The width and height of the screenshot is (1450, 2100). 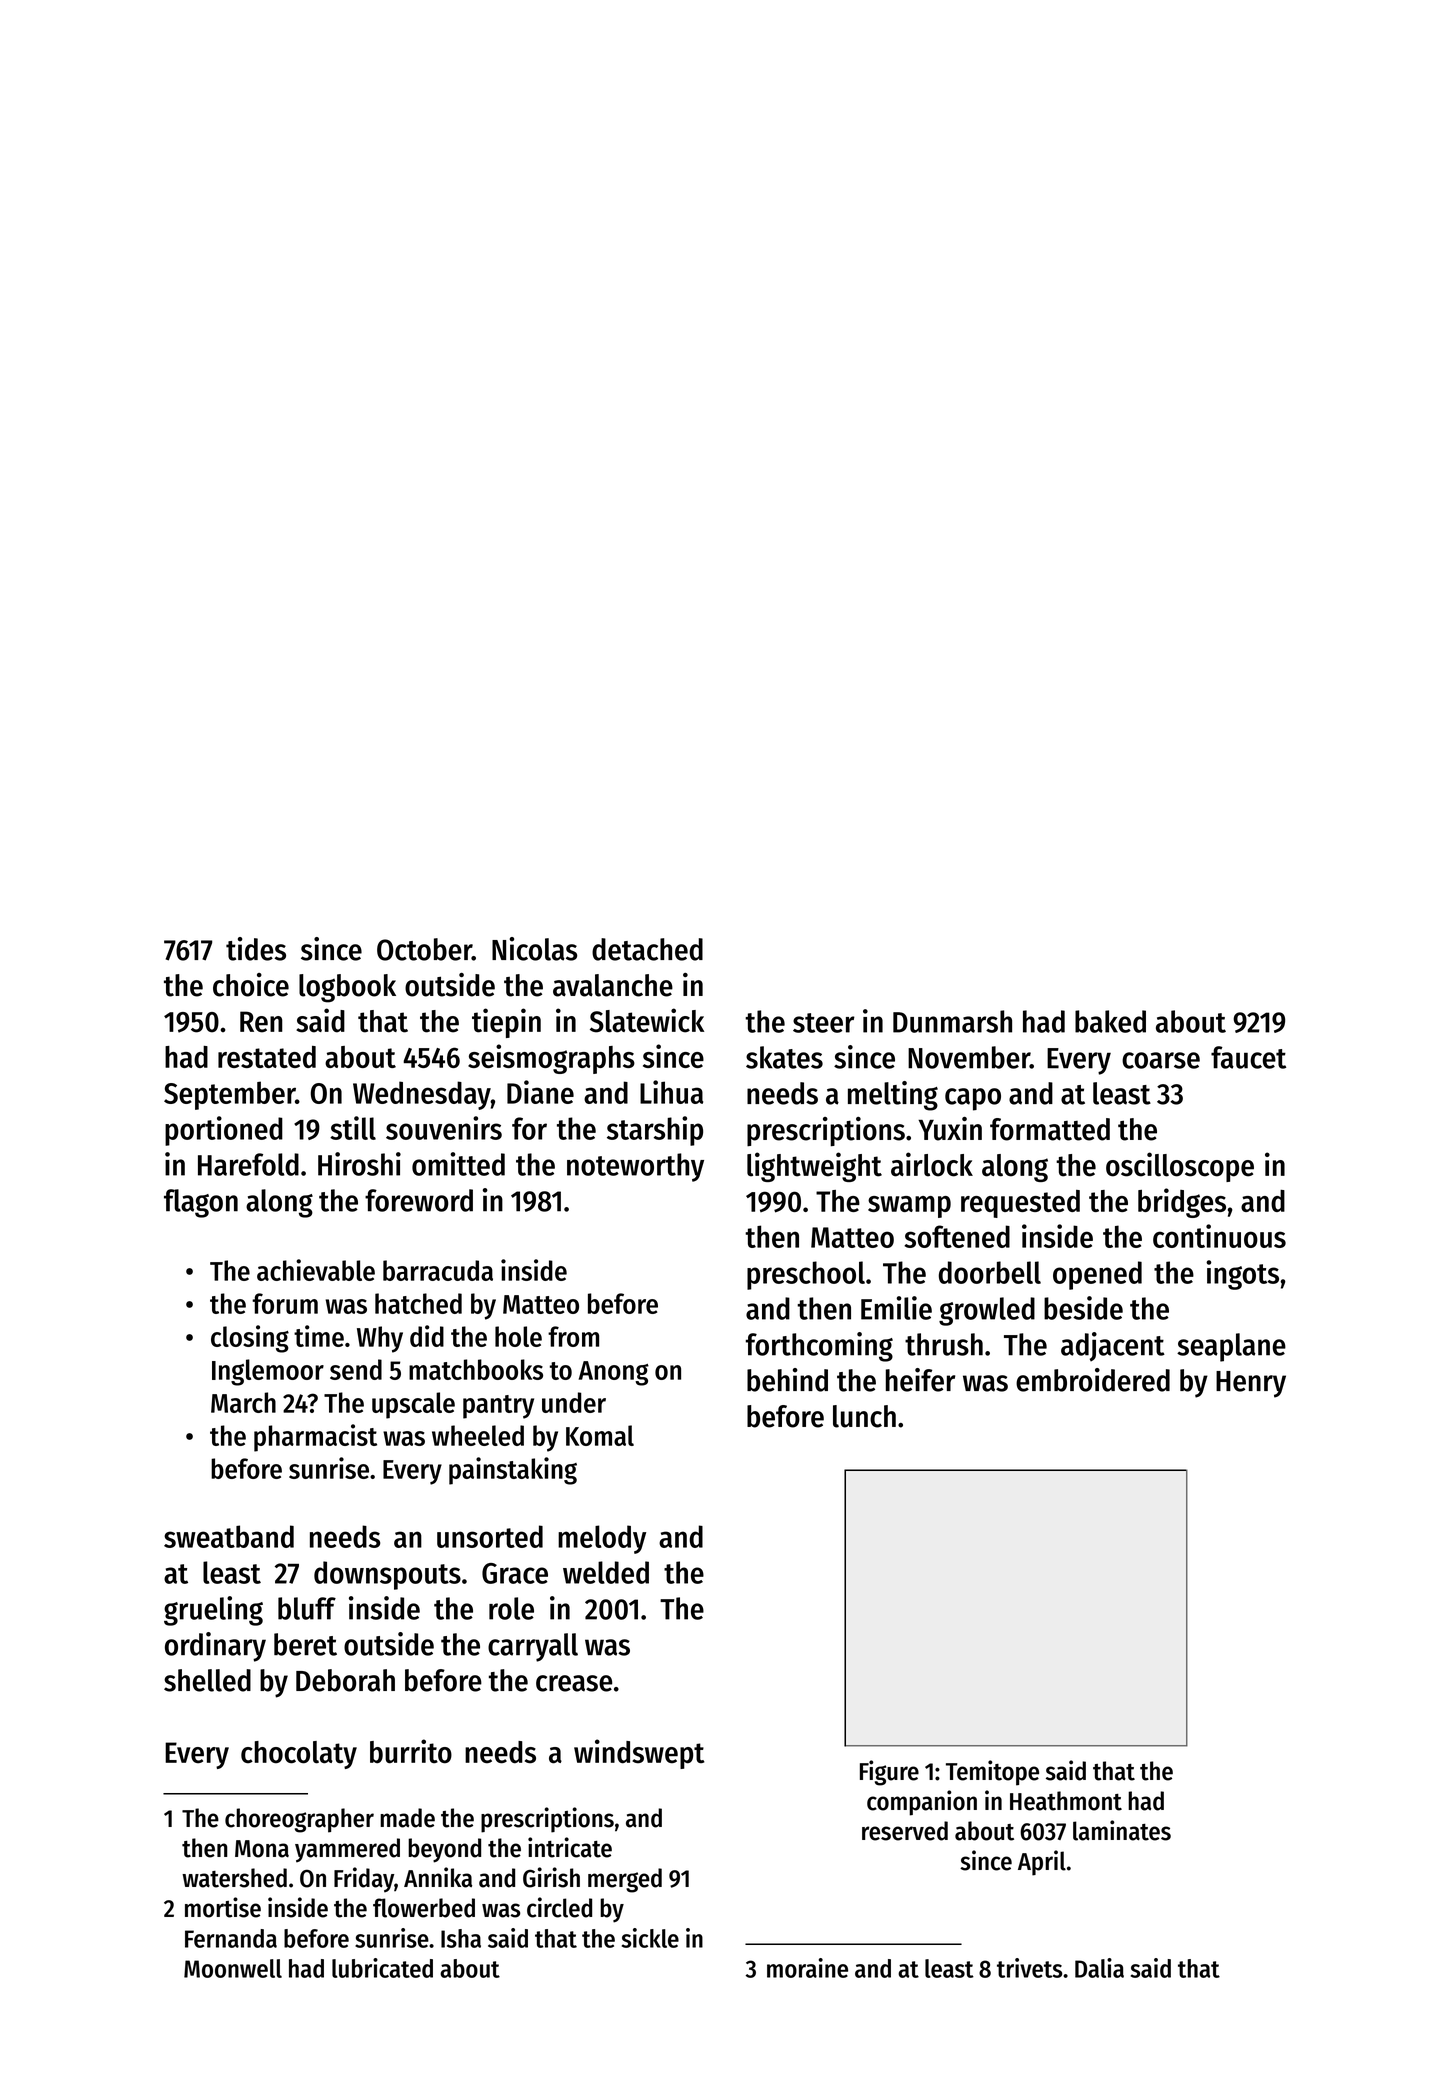 I want to click on under, so click(x=574, y=1402).
